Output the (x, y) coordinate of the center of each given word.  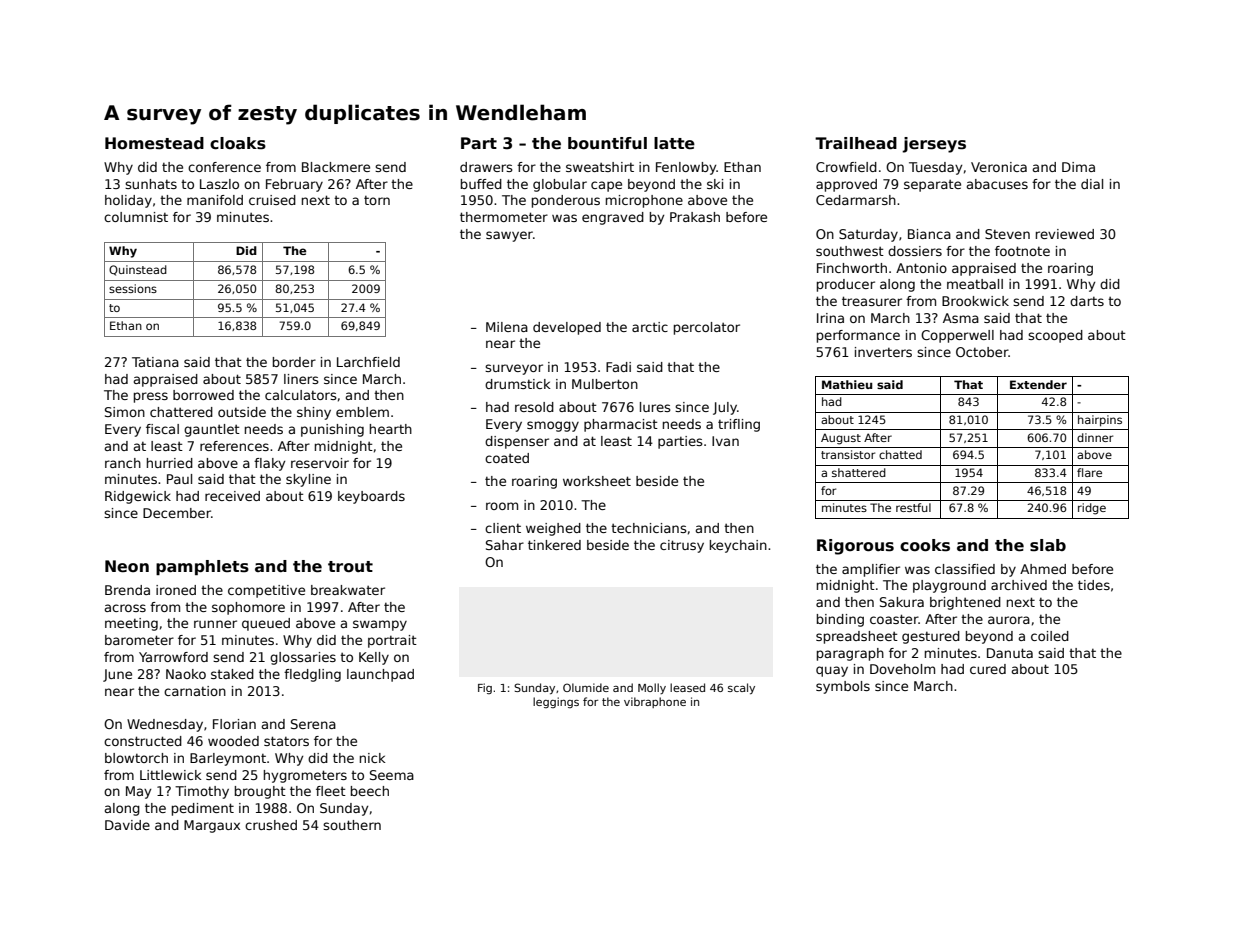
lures (655, 407)
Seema (392, 775)
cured (988, 669)
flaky (269, 464)
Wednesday (165, 725)
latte (674, 143)
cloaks (238, 143)
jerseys (934, 145)
